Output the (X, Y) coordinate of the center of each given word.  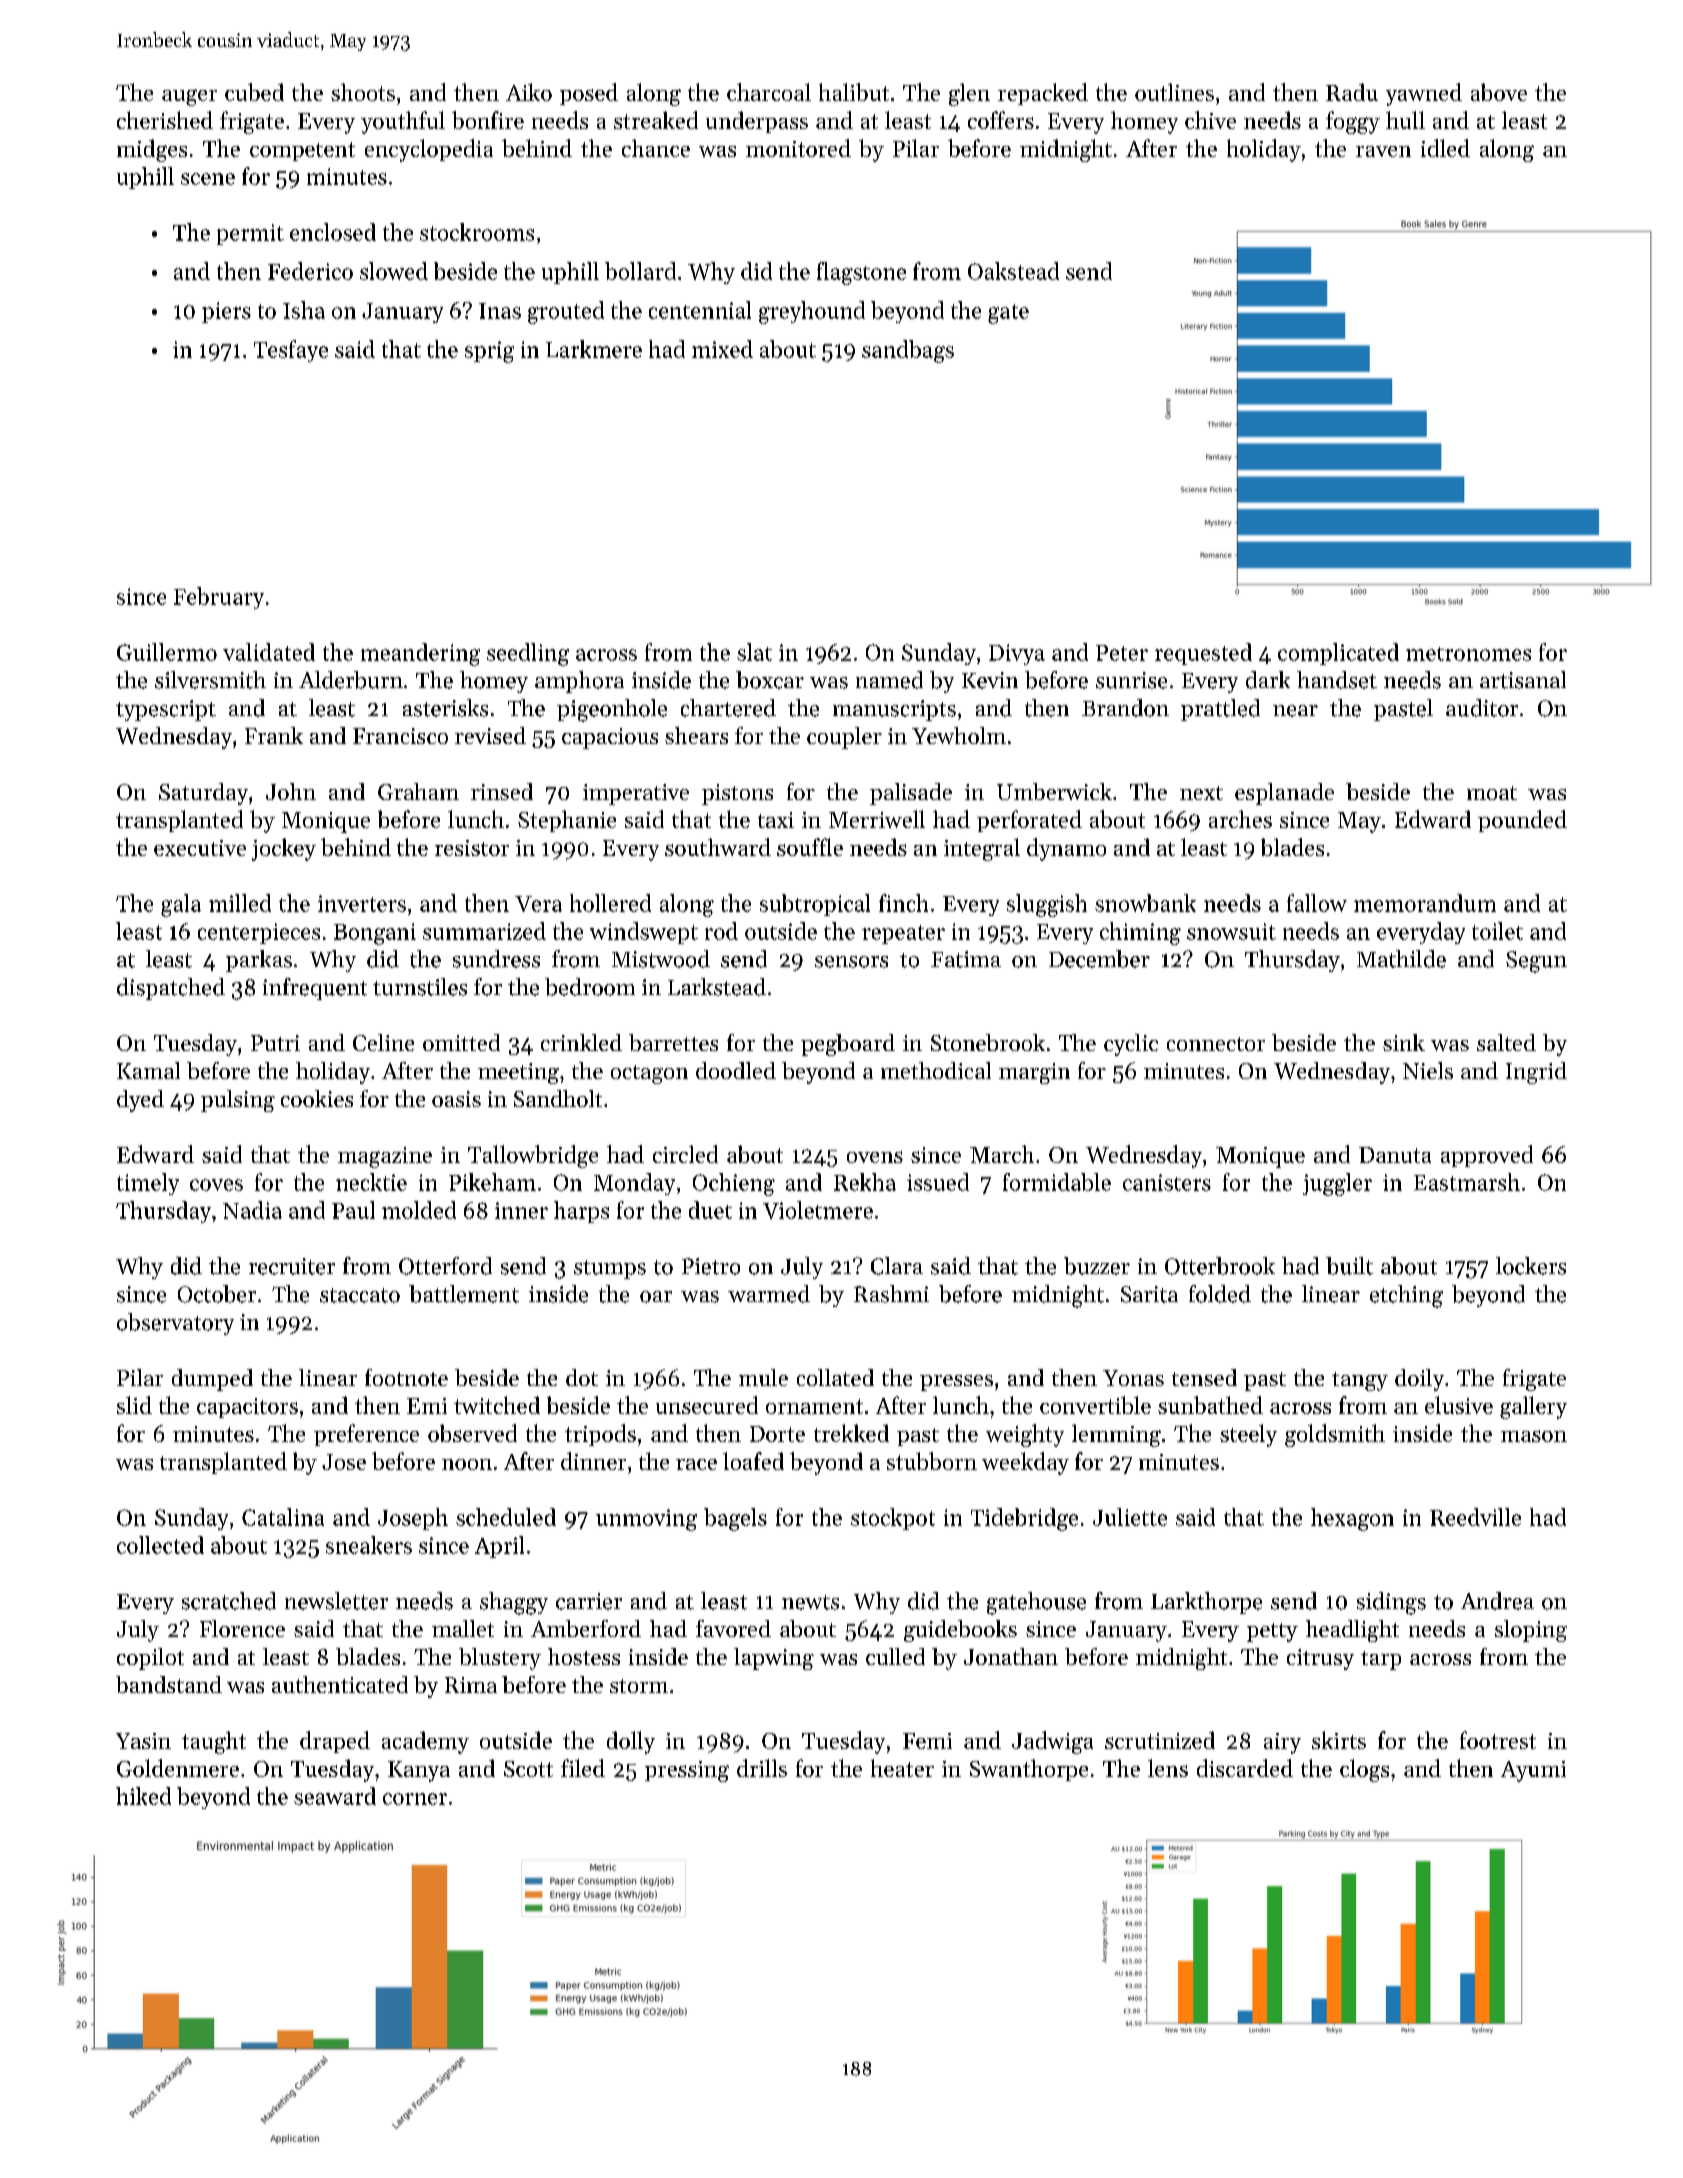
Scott (528, 1769)
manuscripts (894, 710)
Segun (1536, 962)
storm (639, 1686)
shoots (363, 92)
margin (1034, 1073)
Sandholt (558, 1098)
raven (1383, 151)
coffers (1001, 120)
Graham (418, 791)
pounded (1522, 821)
